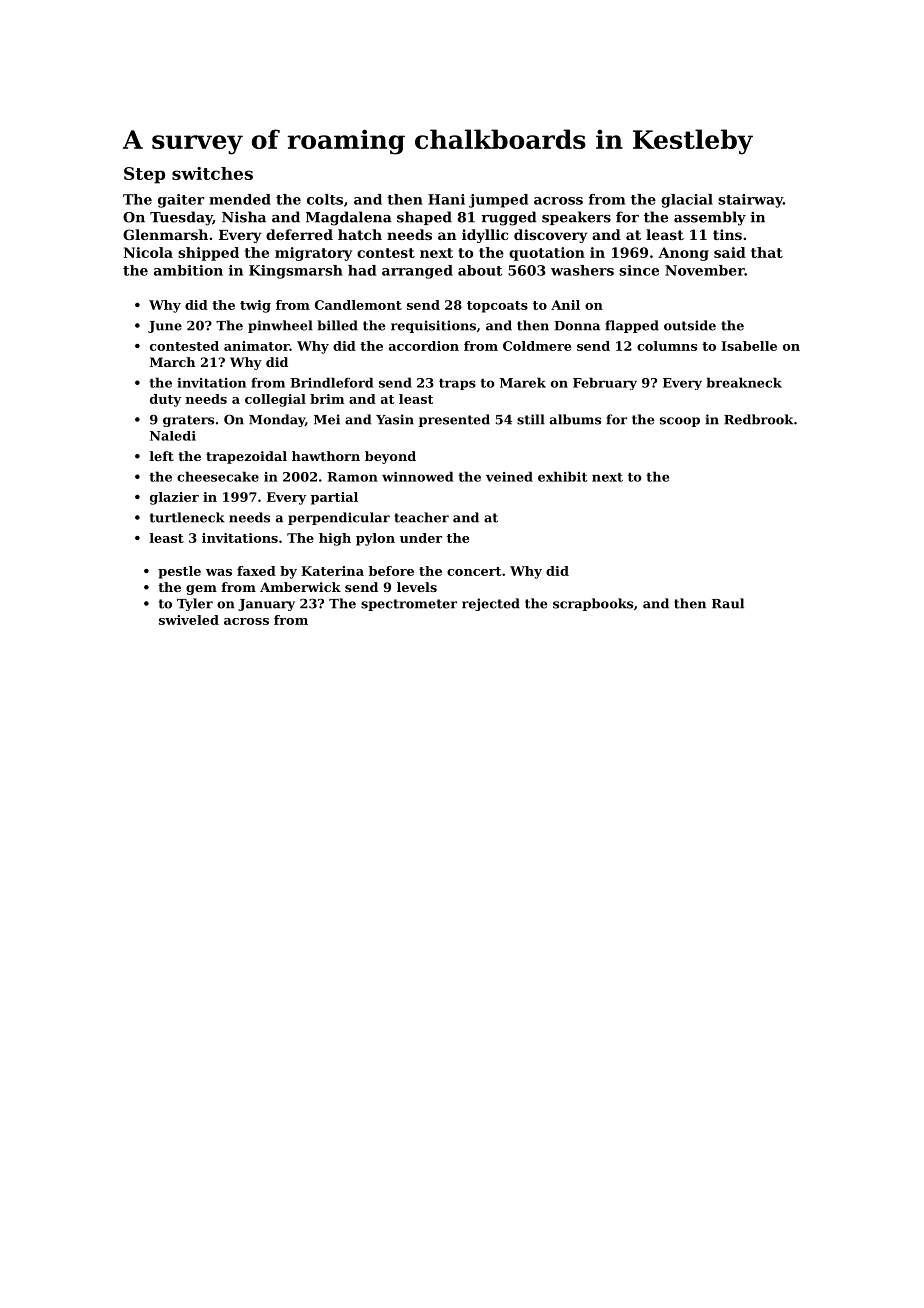  What do you see at coordinates (498, 201) in the document?
I see `jumped` at bounding box center [498, 201].
